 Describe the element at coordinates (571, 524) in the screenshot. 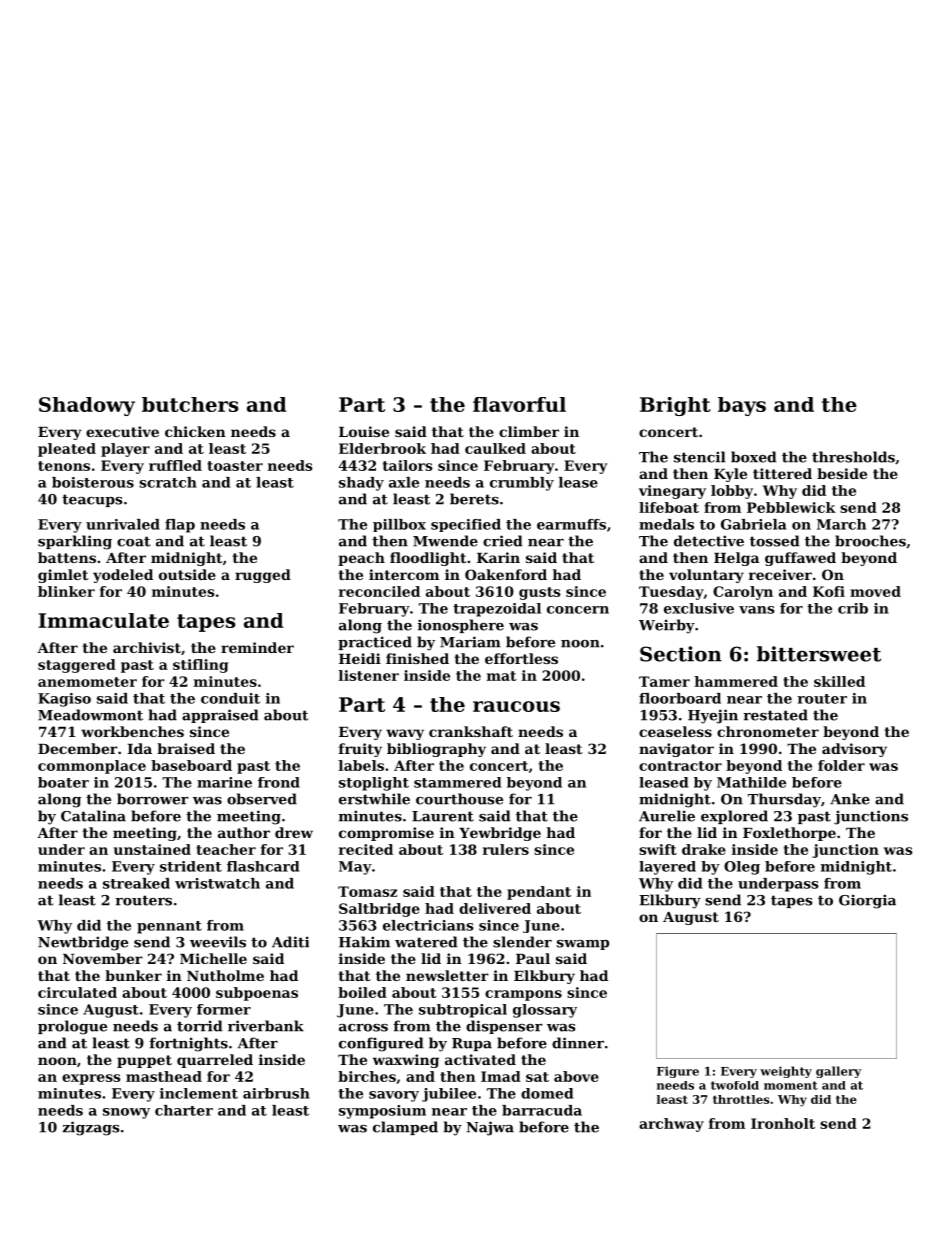

I see `earmuffs` at that location.
